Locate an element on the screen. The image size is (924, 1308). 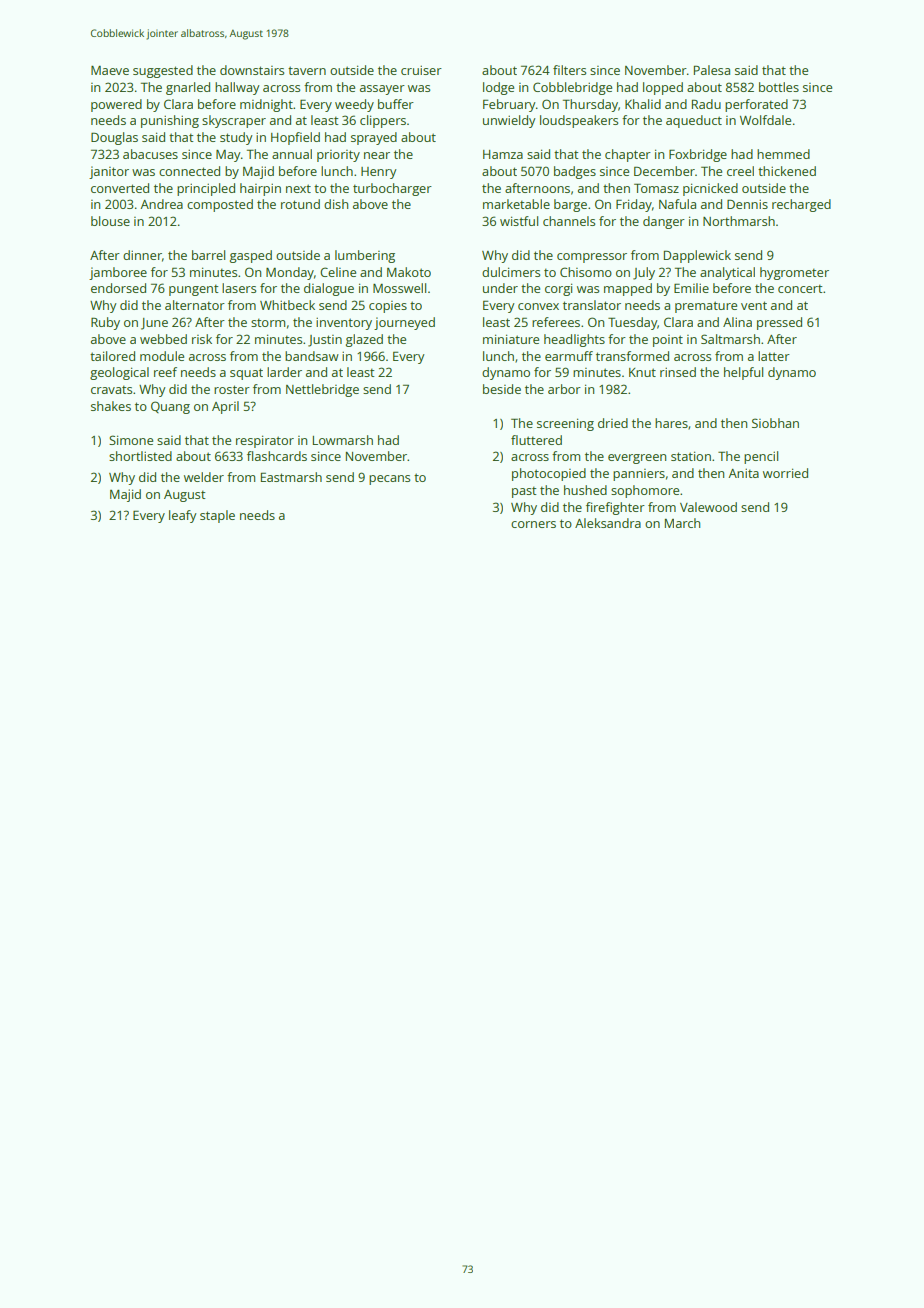
Palesa is located at coordinates (712, 70).
